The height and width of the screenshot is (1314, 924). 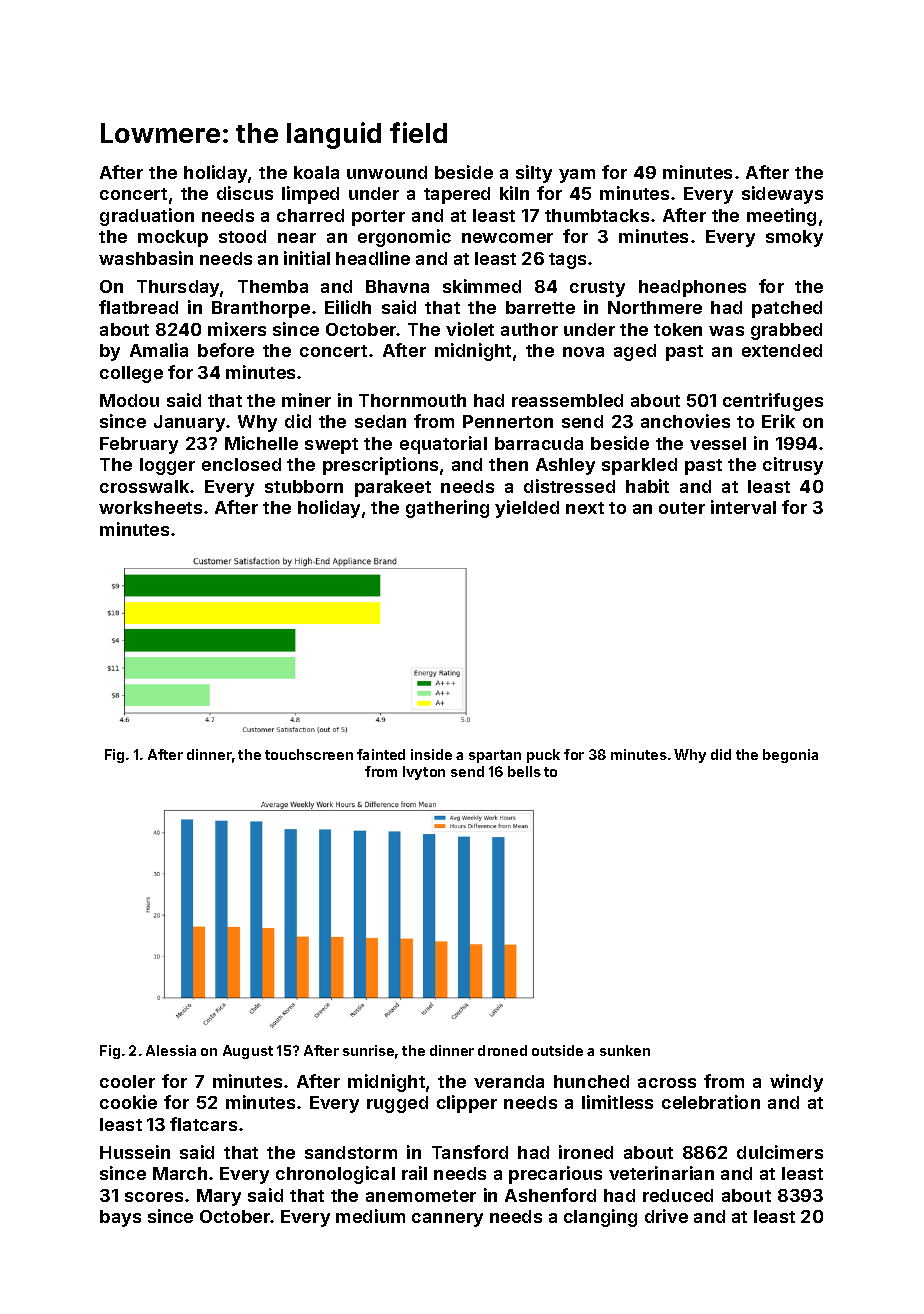 I want to click on spartan, so click(x=495, y=756).
